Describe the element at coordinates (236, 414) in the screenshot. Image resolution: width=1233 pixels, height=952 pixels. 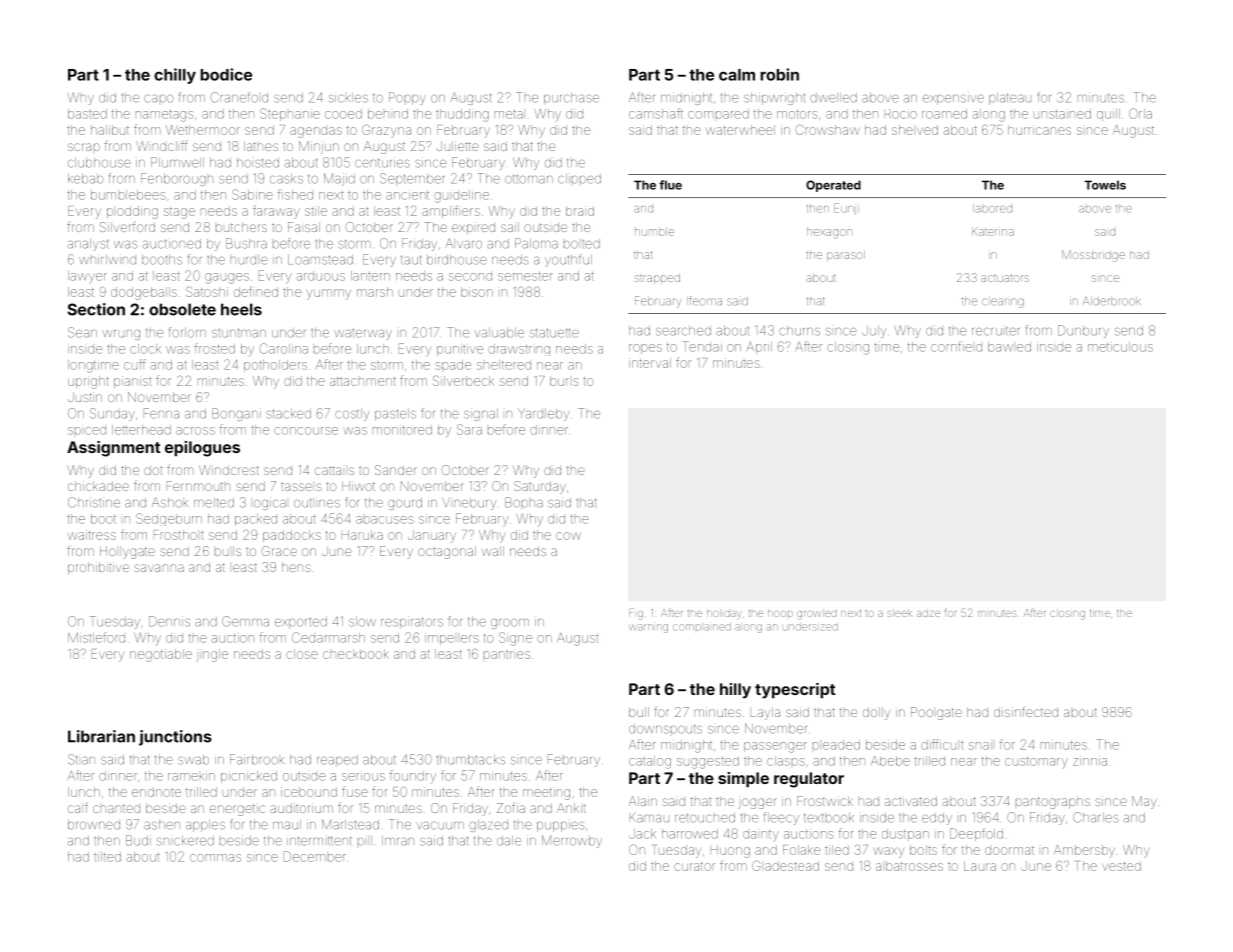
I see `Bongani` at that location.
